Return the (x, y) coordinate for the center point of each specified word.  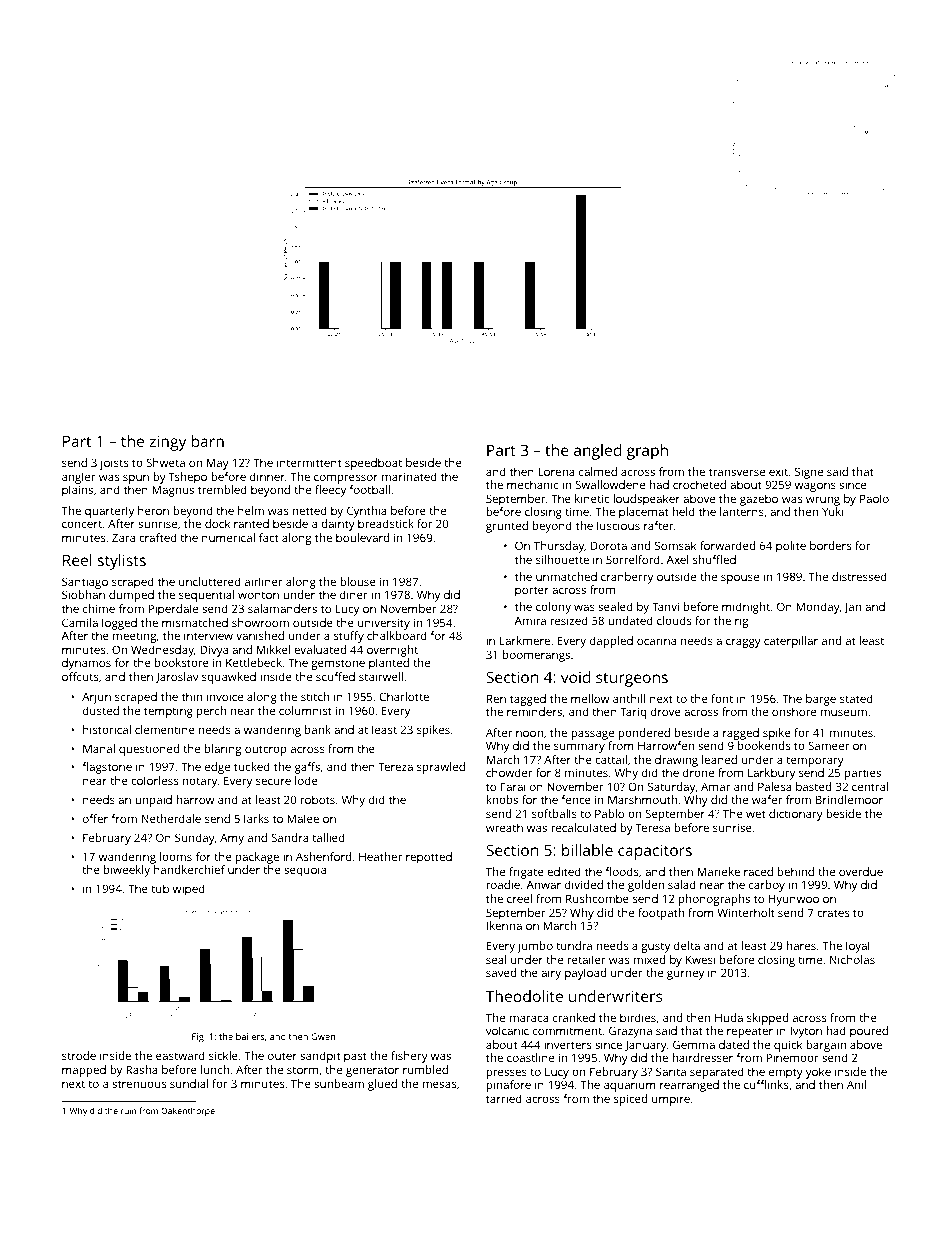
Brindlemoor (849, 799)
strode (79, 1055)
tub (160, 888)
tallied (328, 837)
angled (598, 452)
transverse (737, 472)
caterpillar (791, 642)
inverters (567, 1044)
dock (217, 523)
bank (318, 729)
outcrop (266, 750)
